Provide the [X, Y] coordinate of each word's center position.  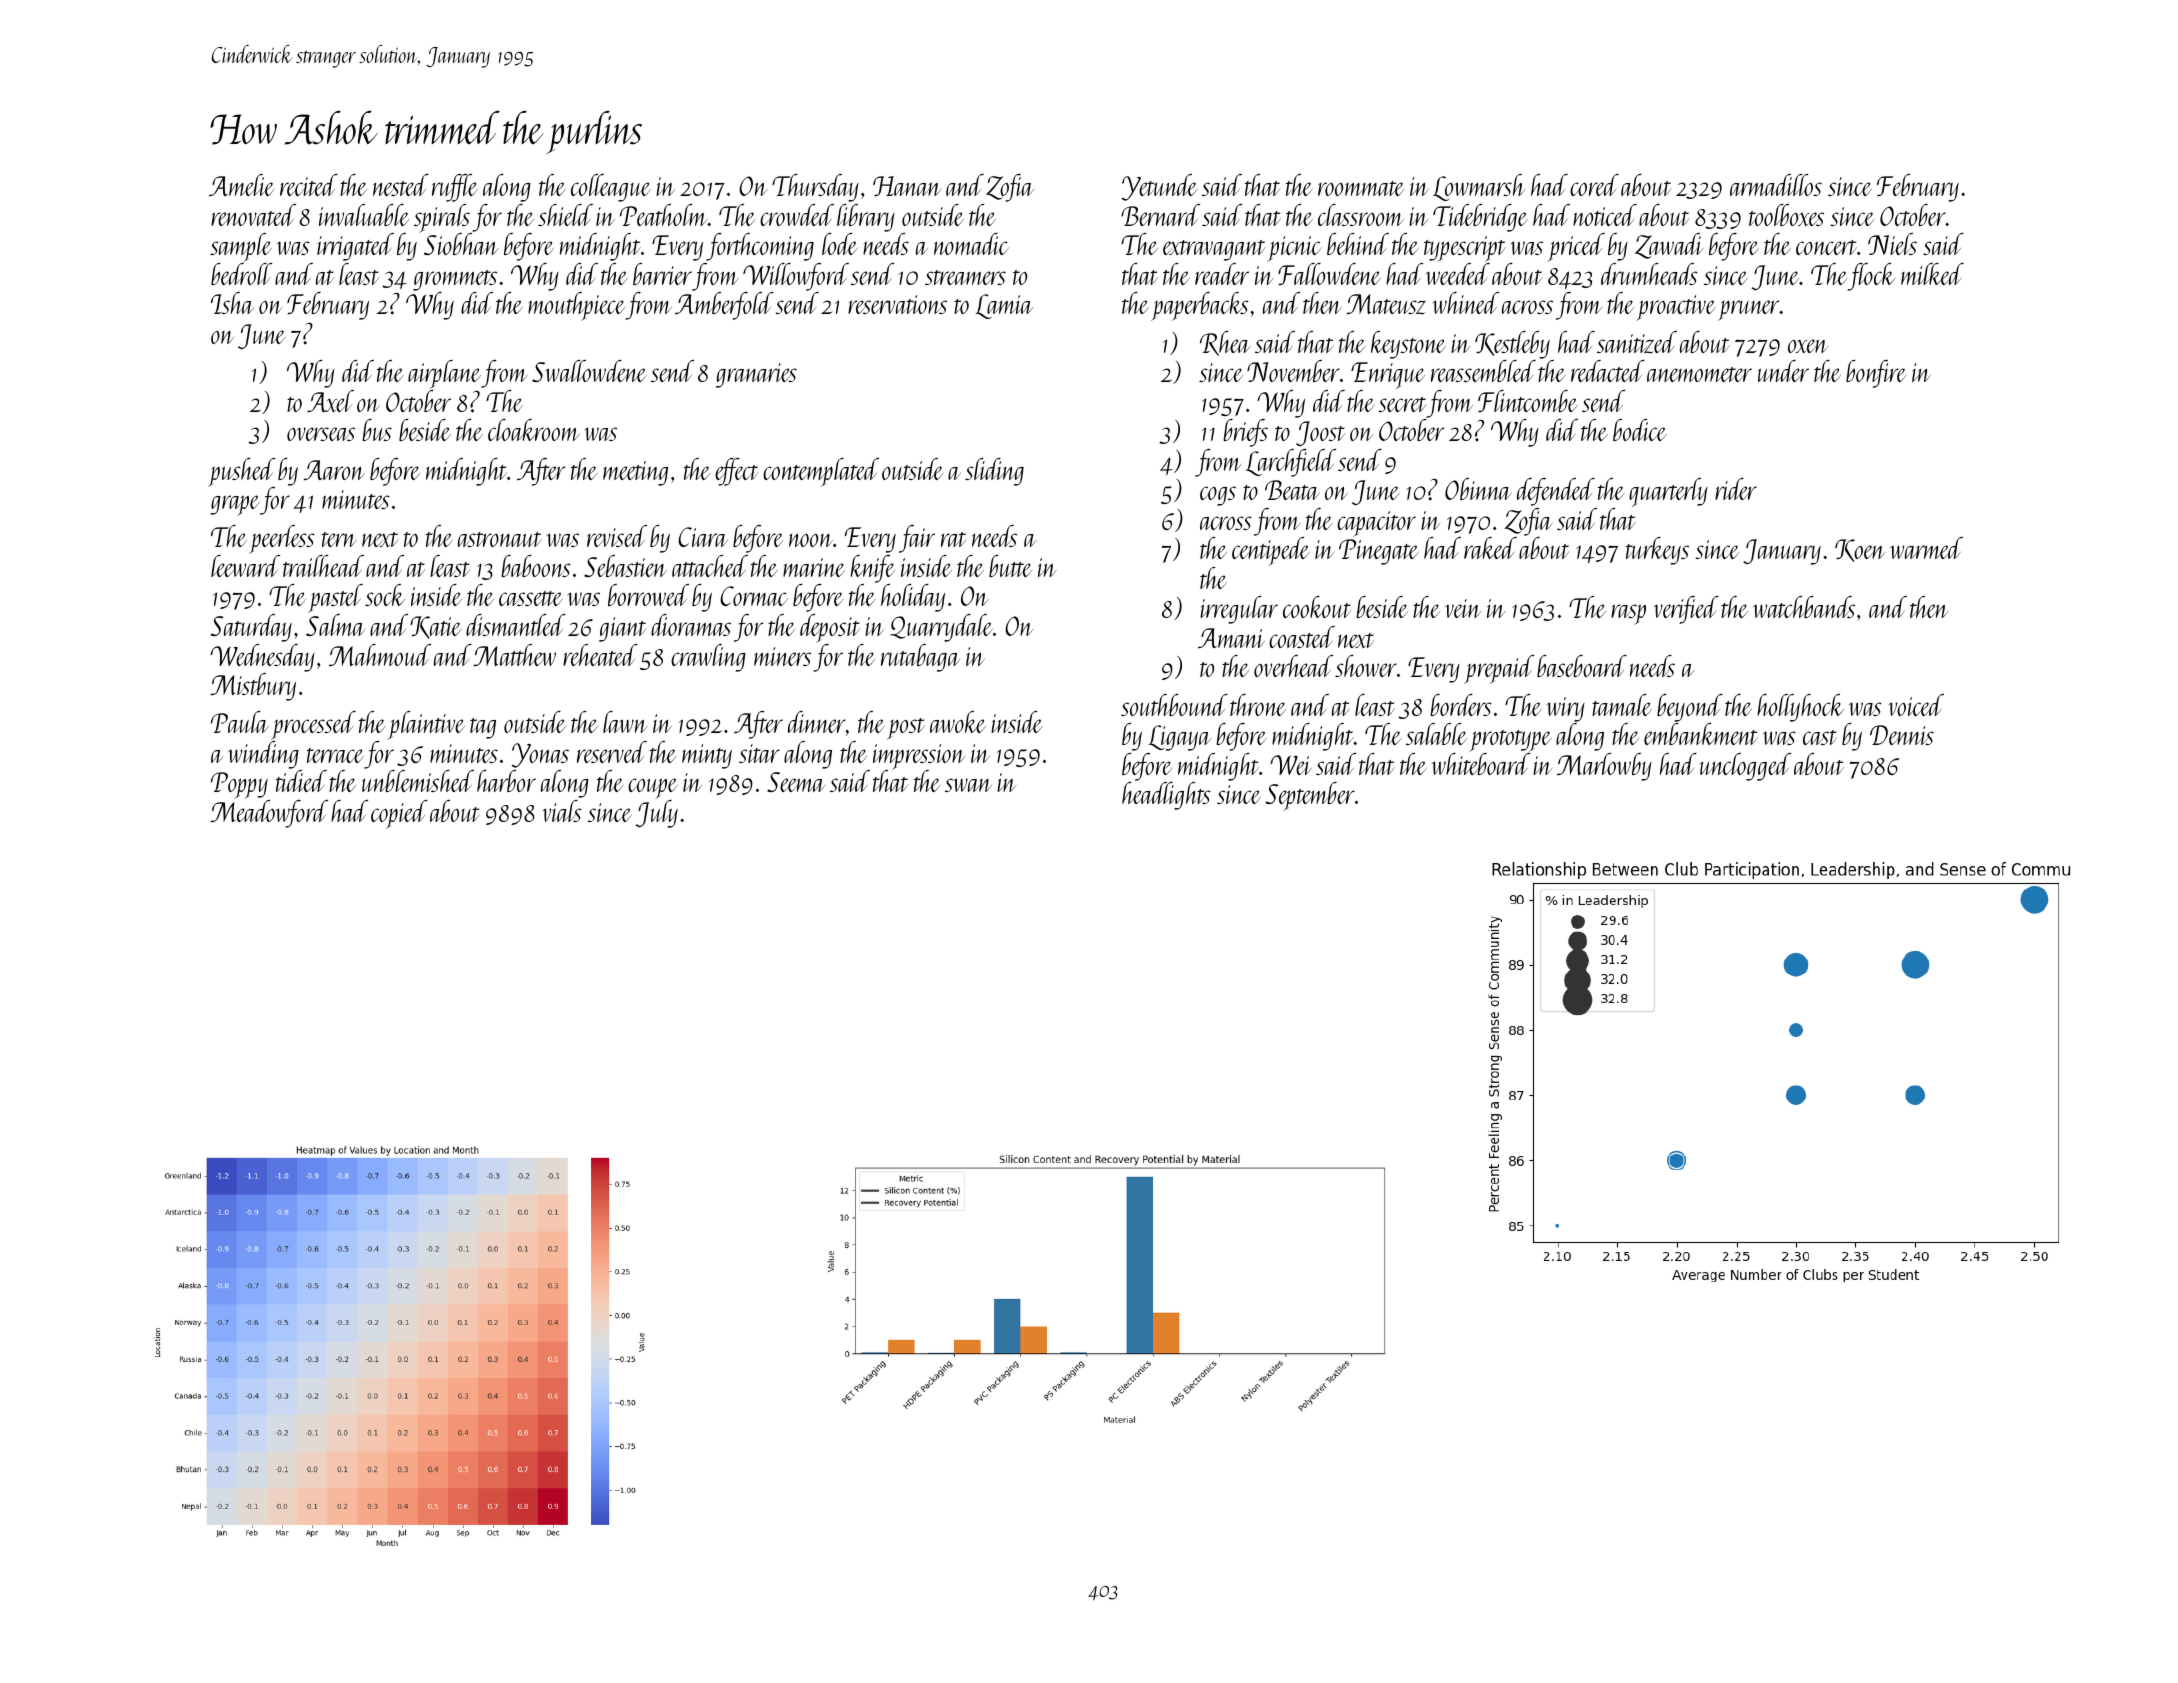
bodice [1640, 430]
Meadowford [269, 814]
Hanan [907, 186]
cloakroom [534, 430]
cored [1594, 185]
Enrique [1388, 375]
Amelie [241, 185]
